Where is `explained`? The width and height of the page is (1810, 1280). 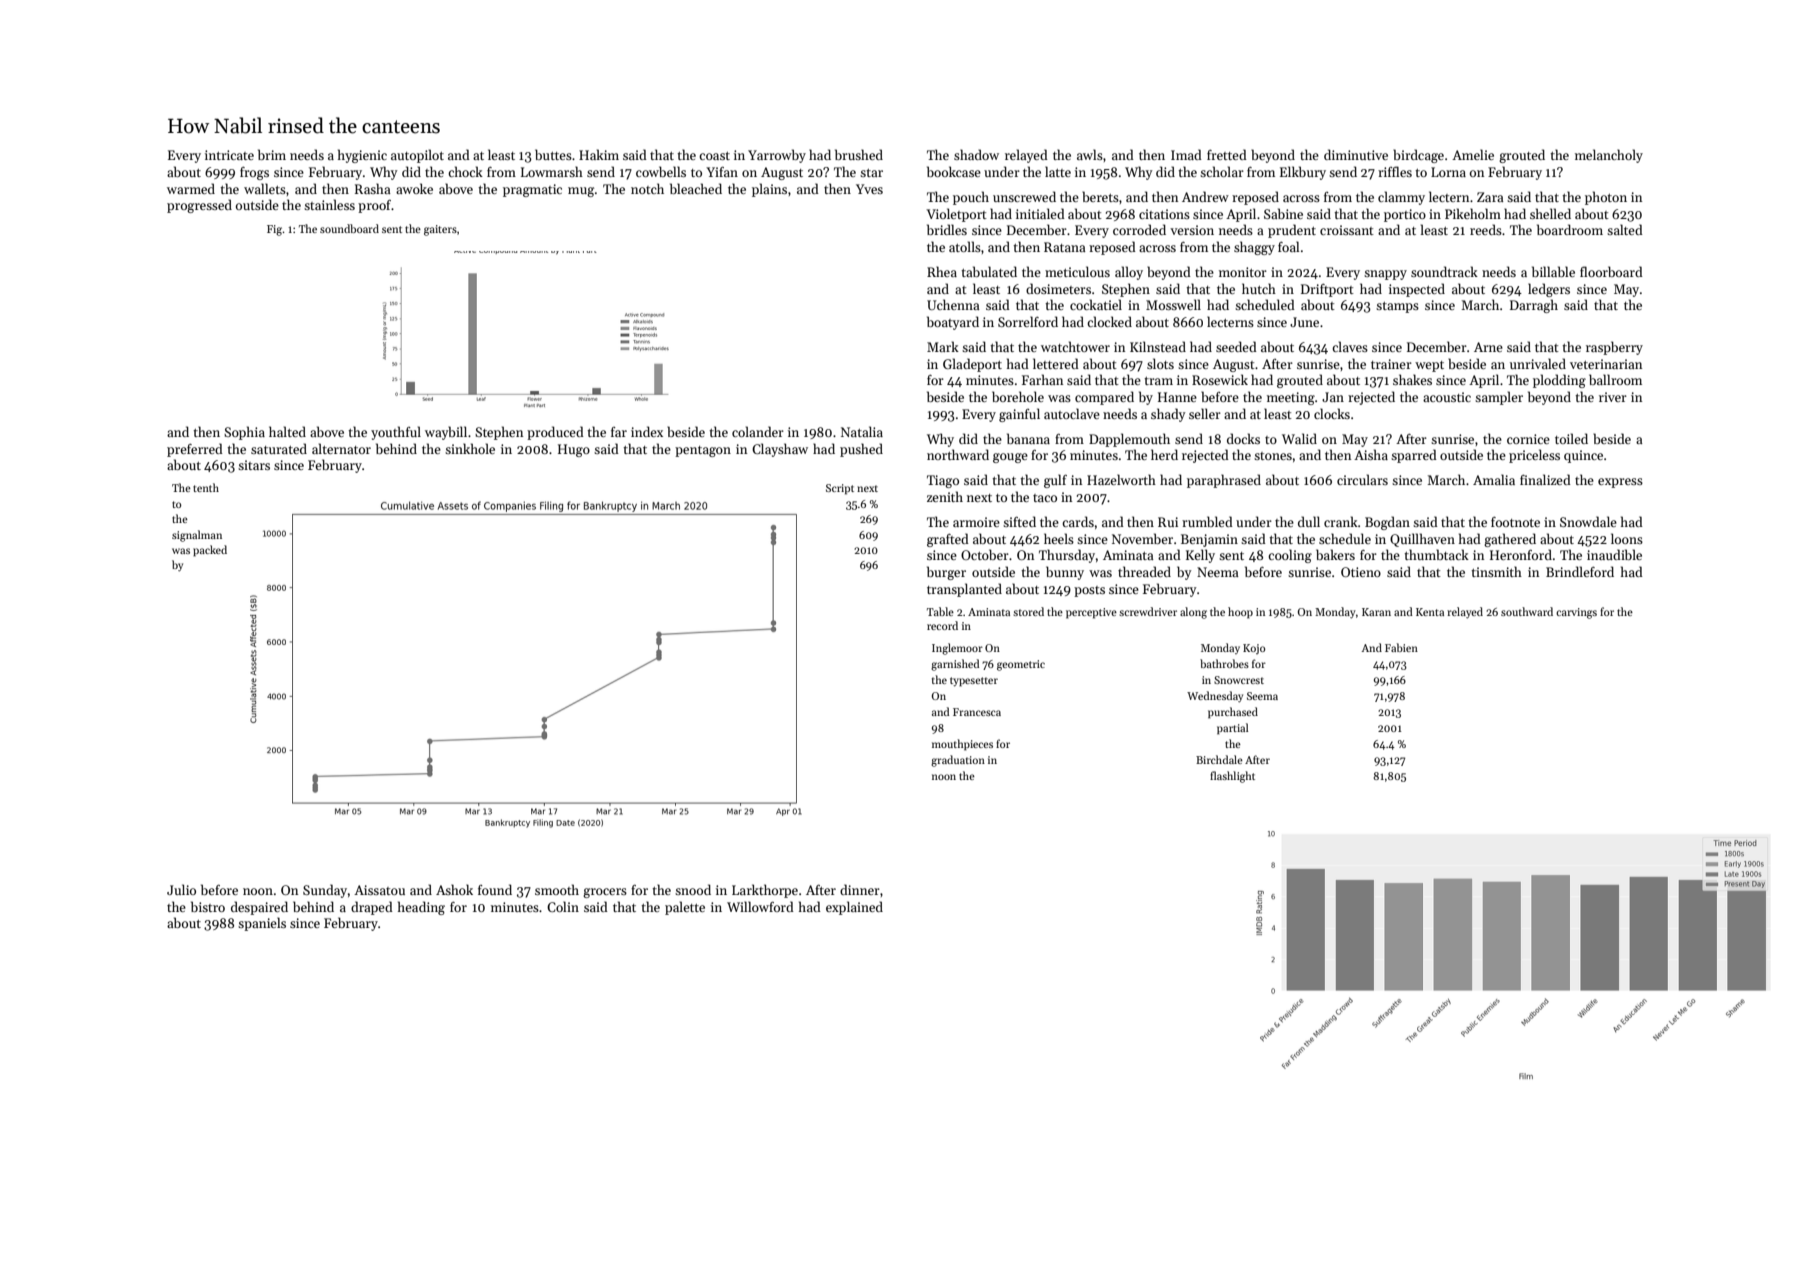
explained is located at coordinates (854, 908).
